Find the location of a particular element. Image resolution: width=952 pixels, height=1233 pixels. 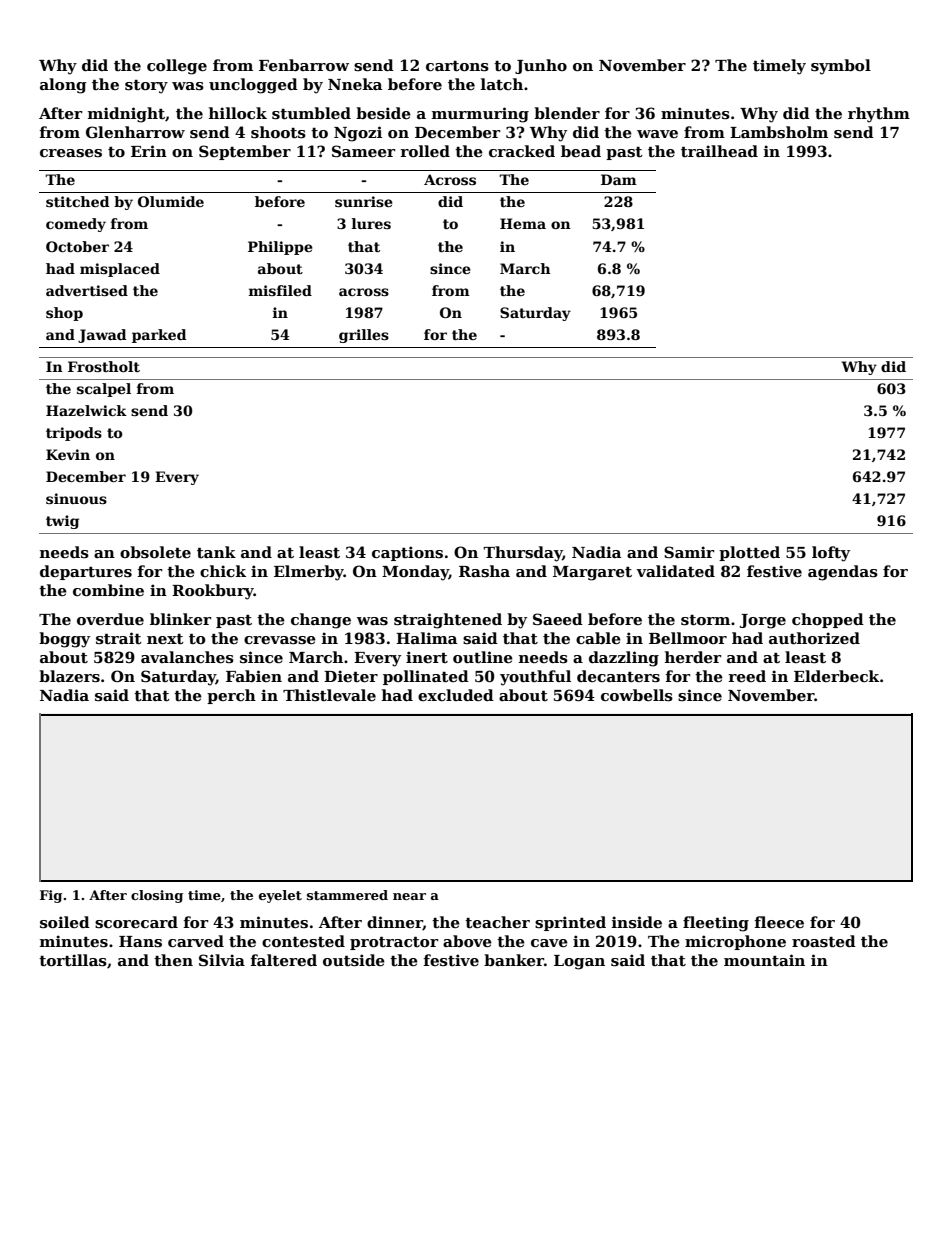

Dam is located at coordinates (619, 179).
